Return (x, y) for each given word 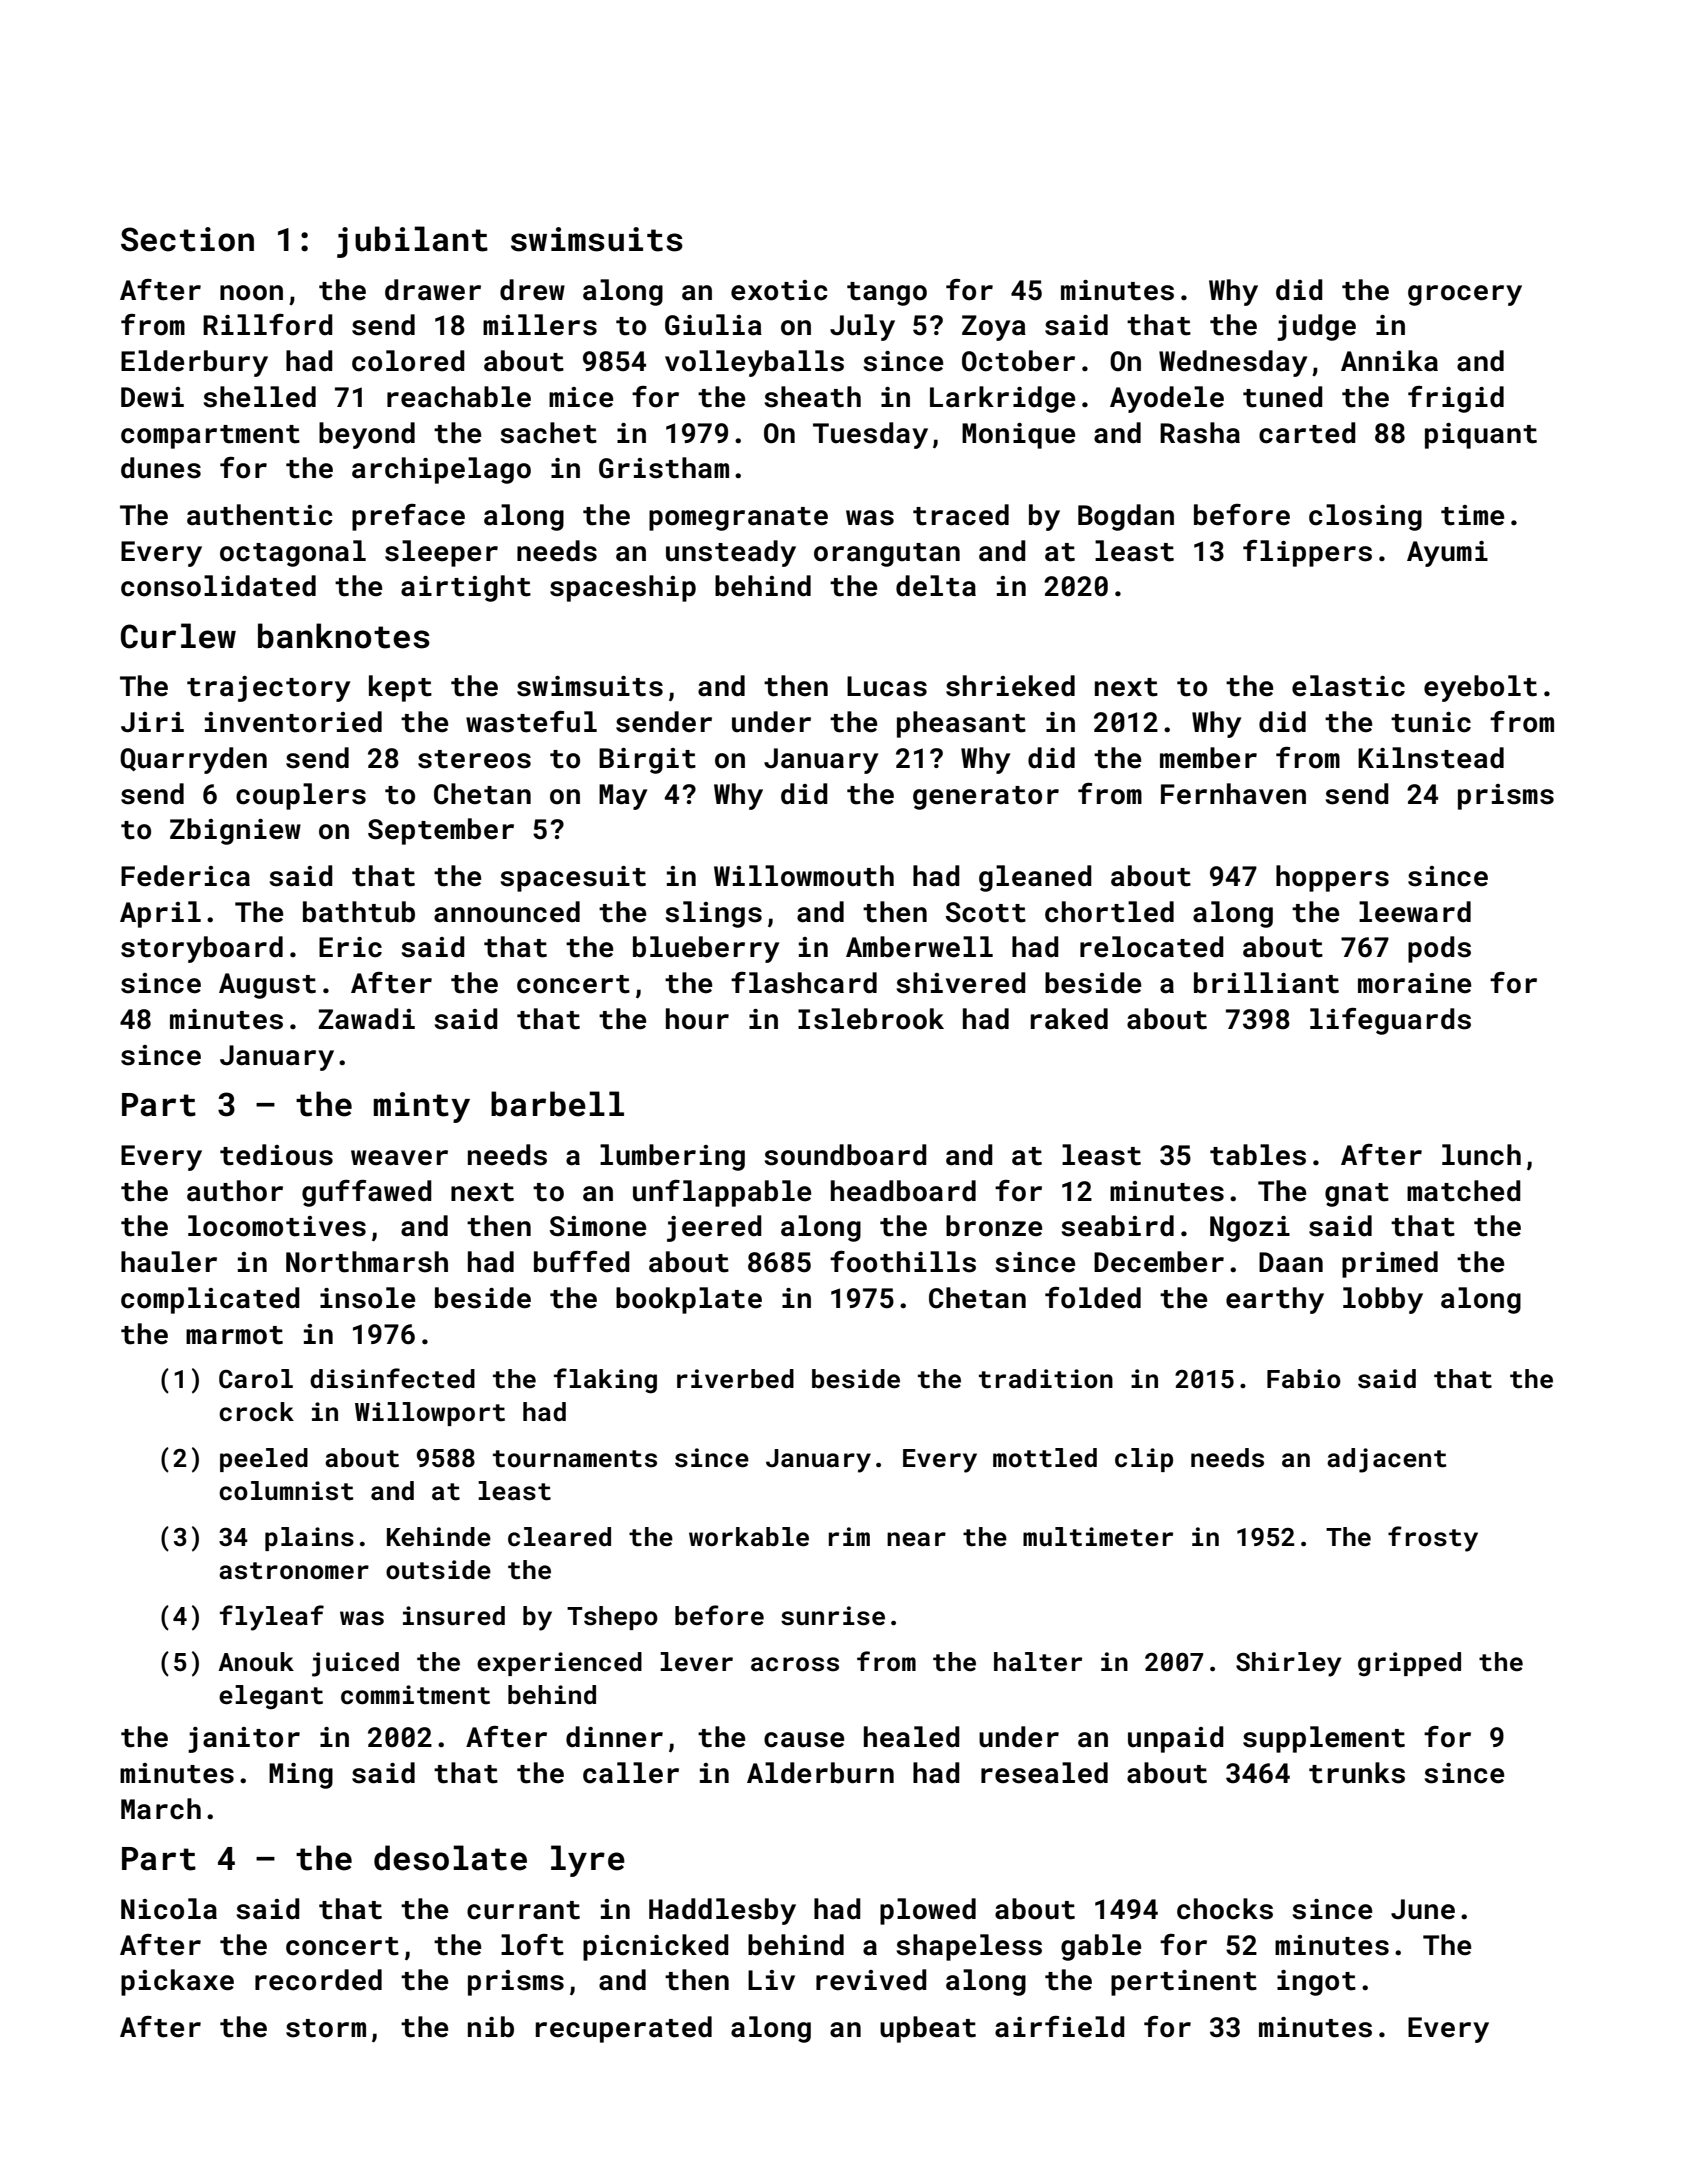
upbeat (928, 2029)
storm (326, 2028)
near (916, 1539)
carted (1307, 433)
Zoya (994, 328)
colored (408, 361)
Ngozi (1250, 1229)
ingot (1316, 1983)
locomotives (277, 1226)
